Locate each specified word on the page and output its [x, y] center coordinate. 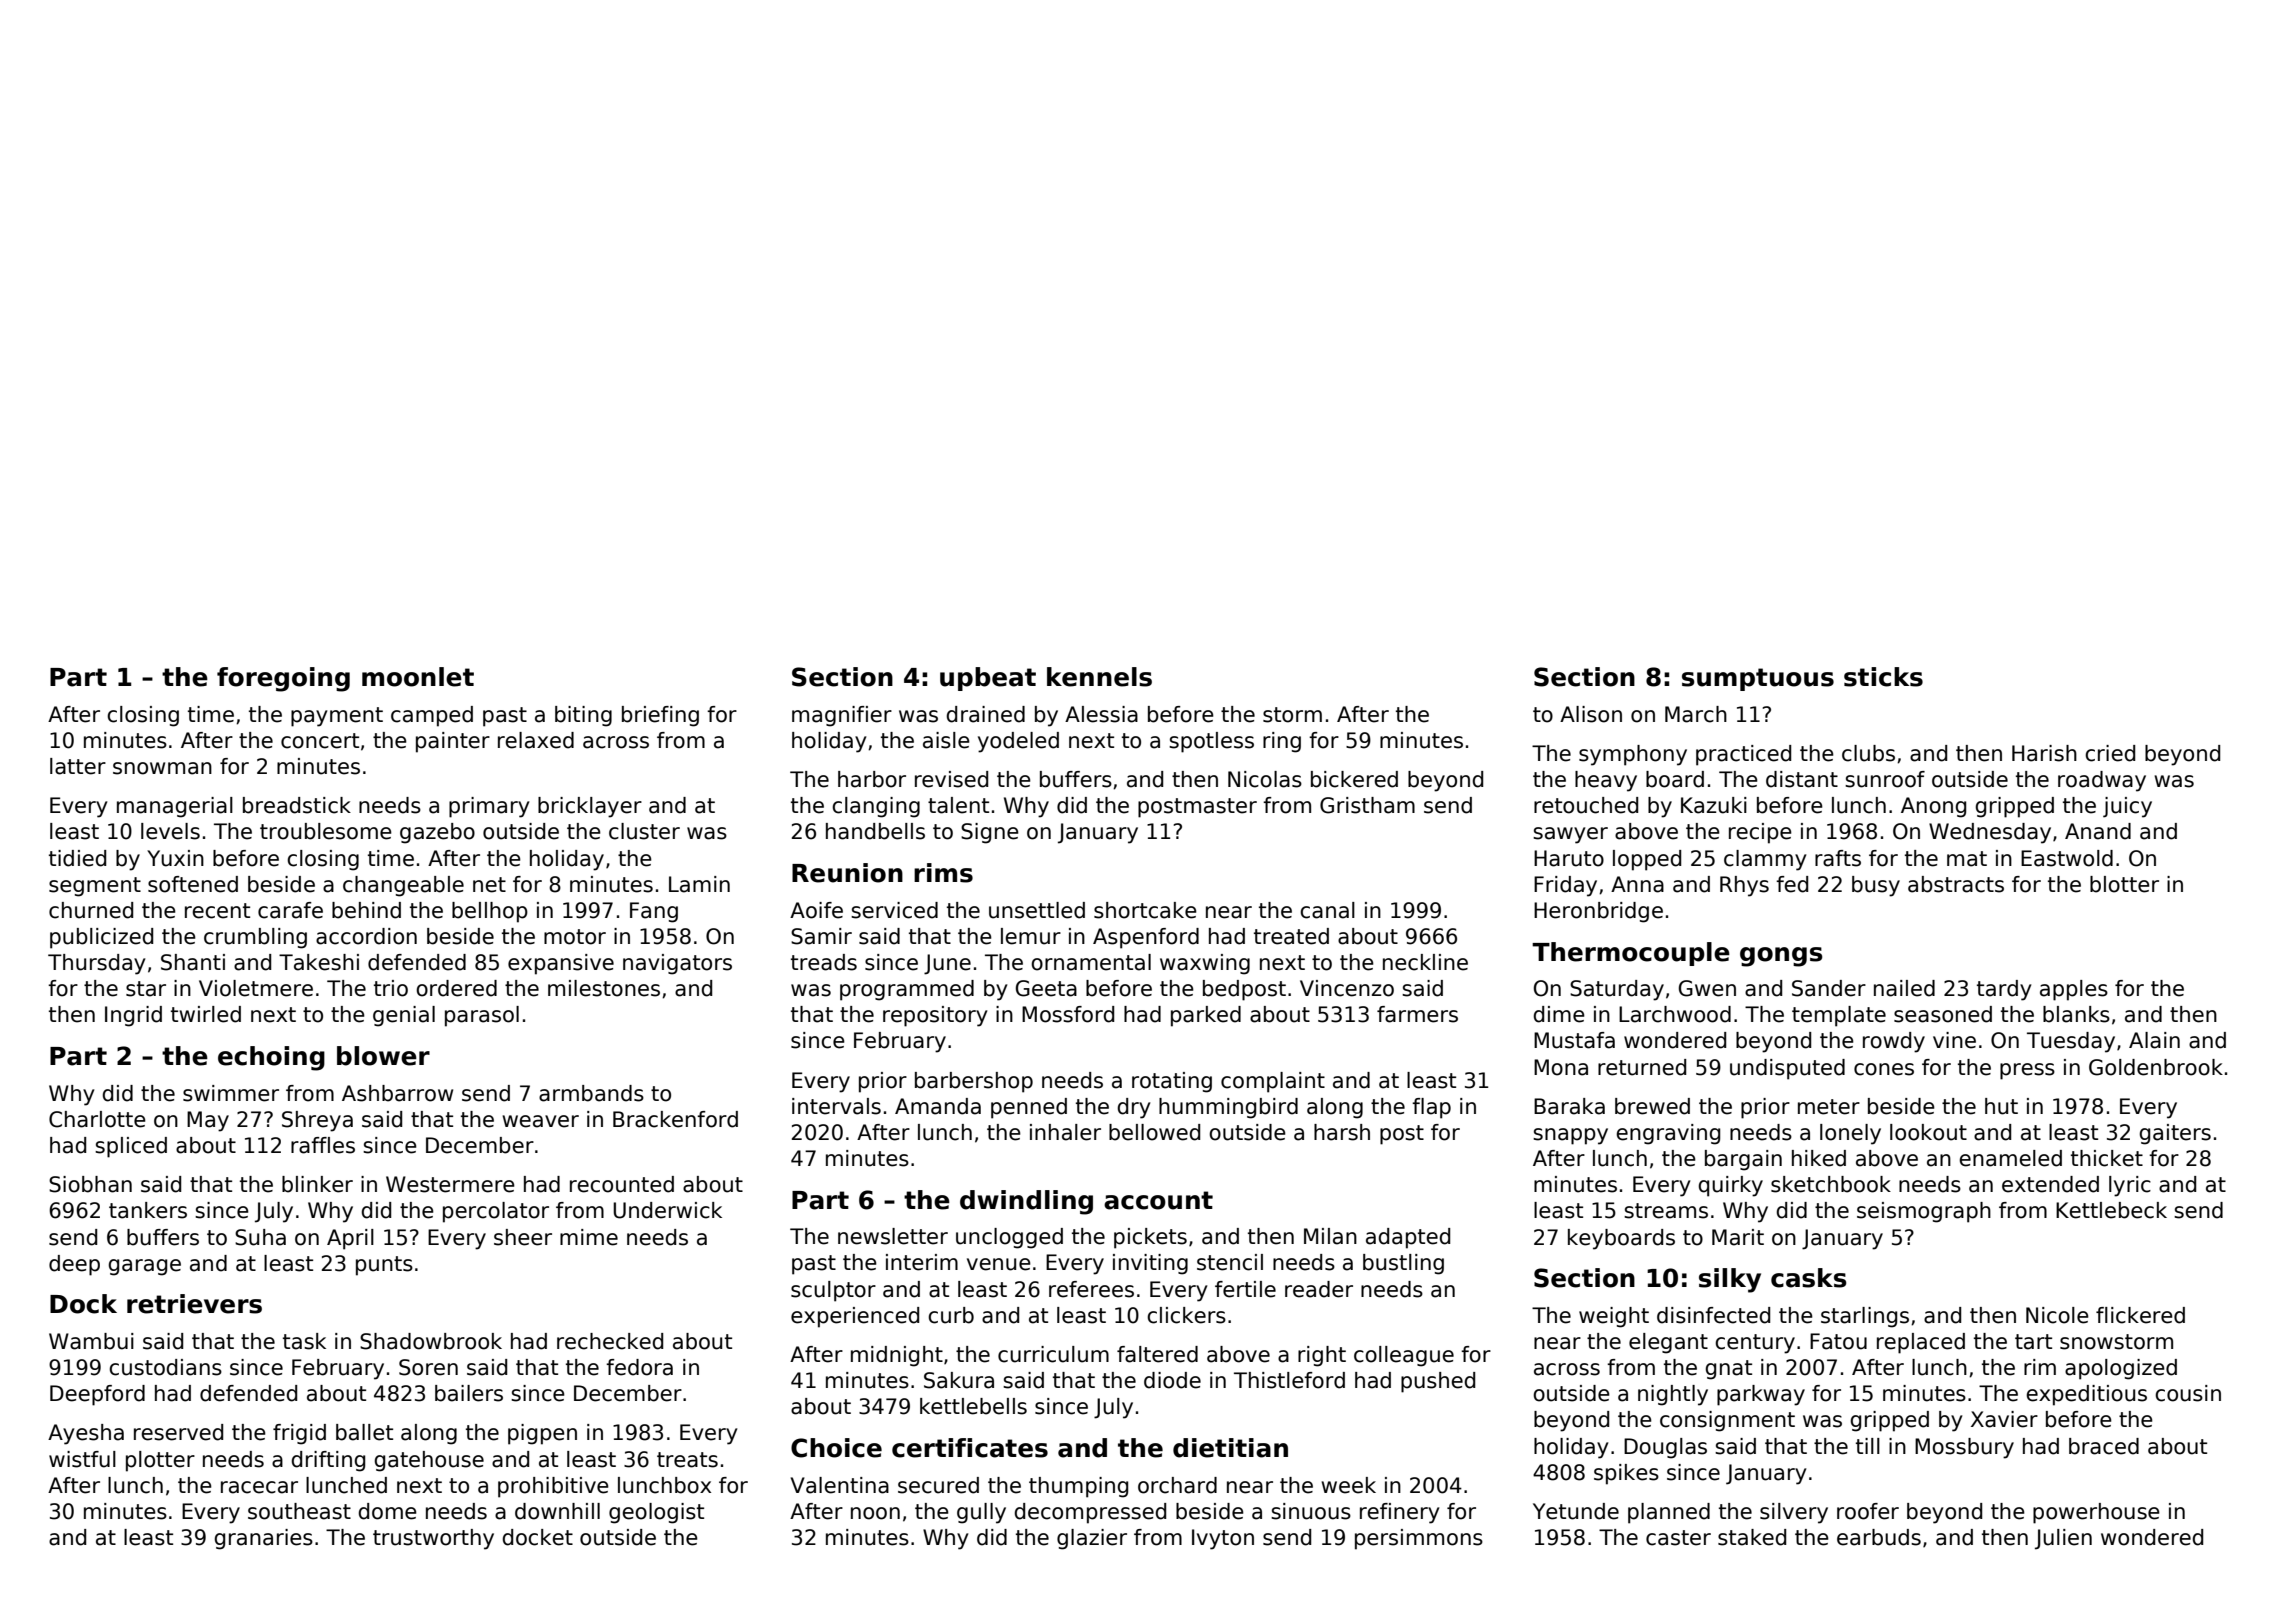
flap [1431, 1108]
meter [1829, 1107]
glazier [1092, 1539]
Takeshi [319, 962]
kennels [1099, 677]
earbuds [1879, 1537]
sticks [1883, 677]
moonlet [418, 677]
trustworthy [433, 1539]
